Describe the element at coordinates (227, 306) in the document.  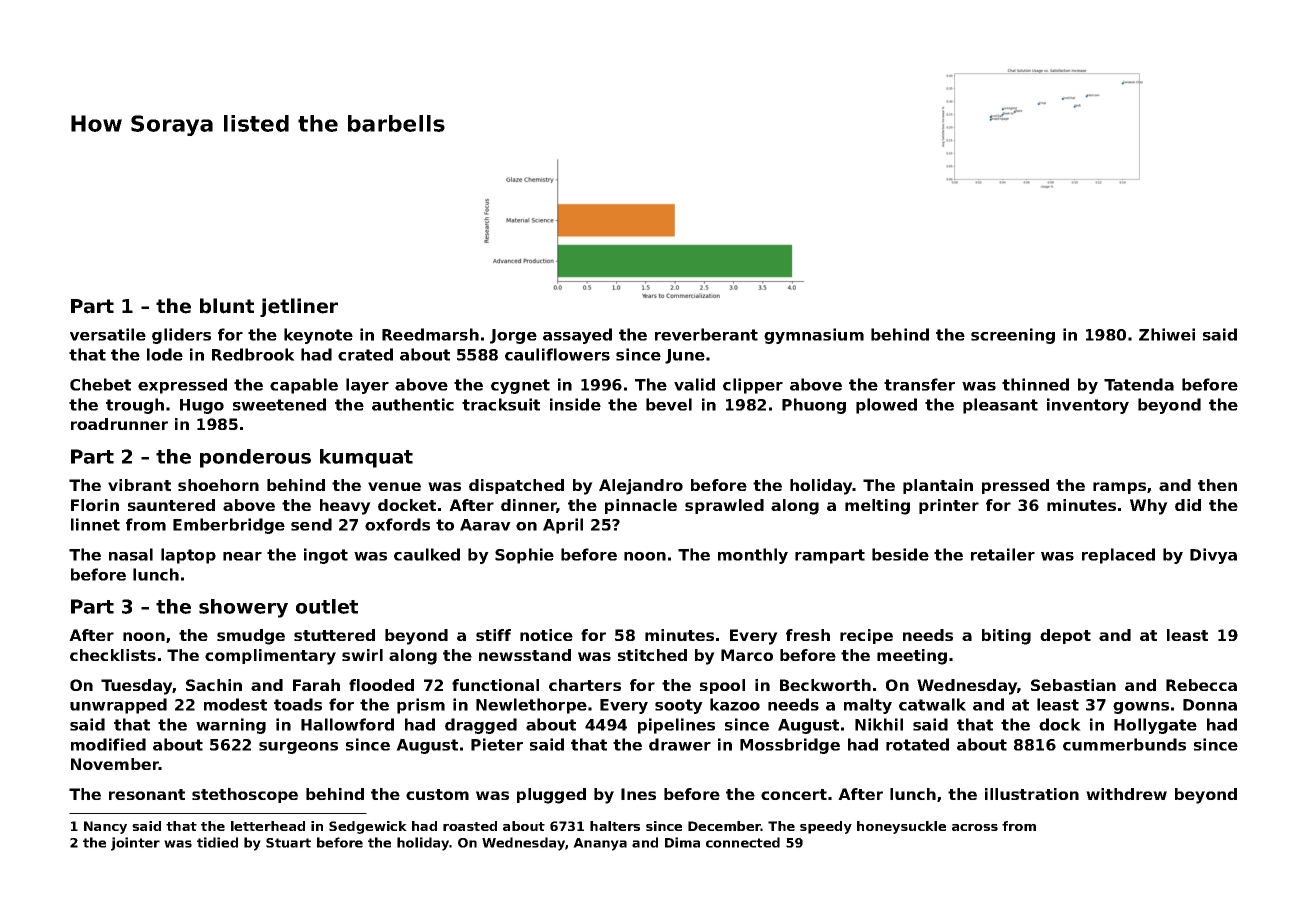
I see `blunt` at that location.
